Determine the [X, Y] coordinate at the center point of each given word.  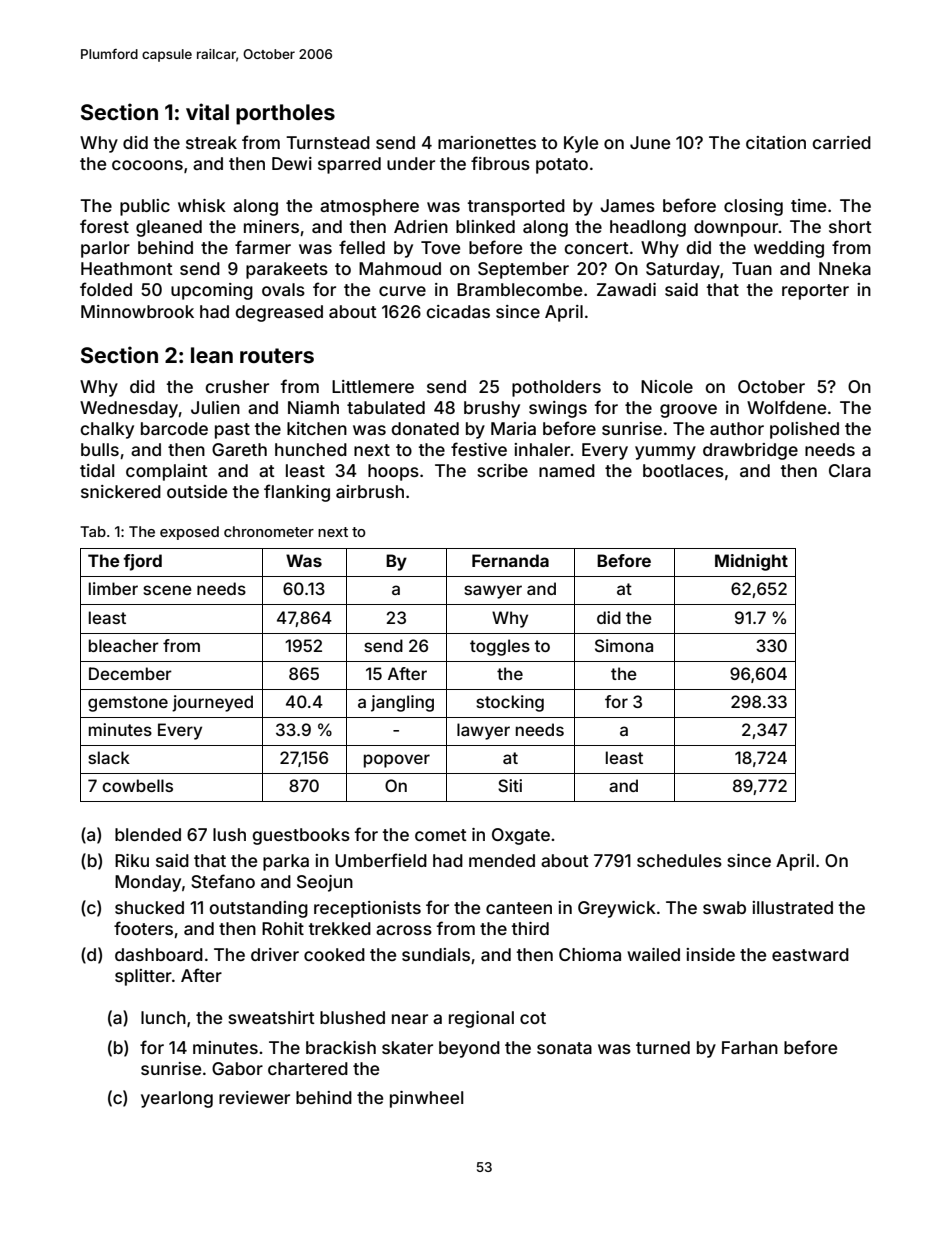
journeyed [212, 703]
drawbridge [750, 451]
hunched [311, 449]
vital [207, 111]
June [650, 142]
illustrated [792, 907]
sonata [564, 1048]
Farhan [750, 1047]
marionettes [487, 142]
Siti [510, 785]
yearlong [177, 1099]
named [567, 470]
